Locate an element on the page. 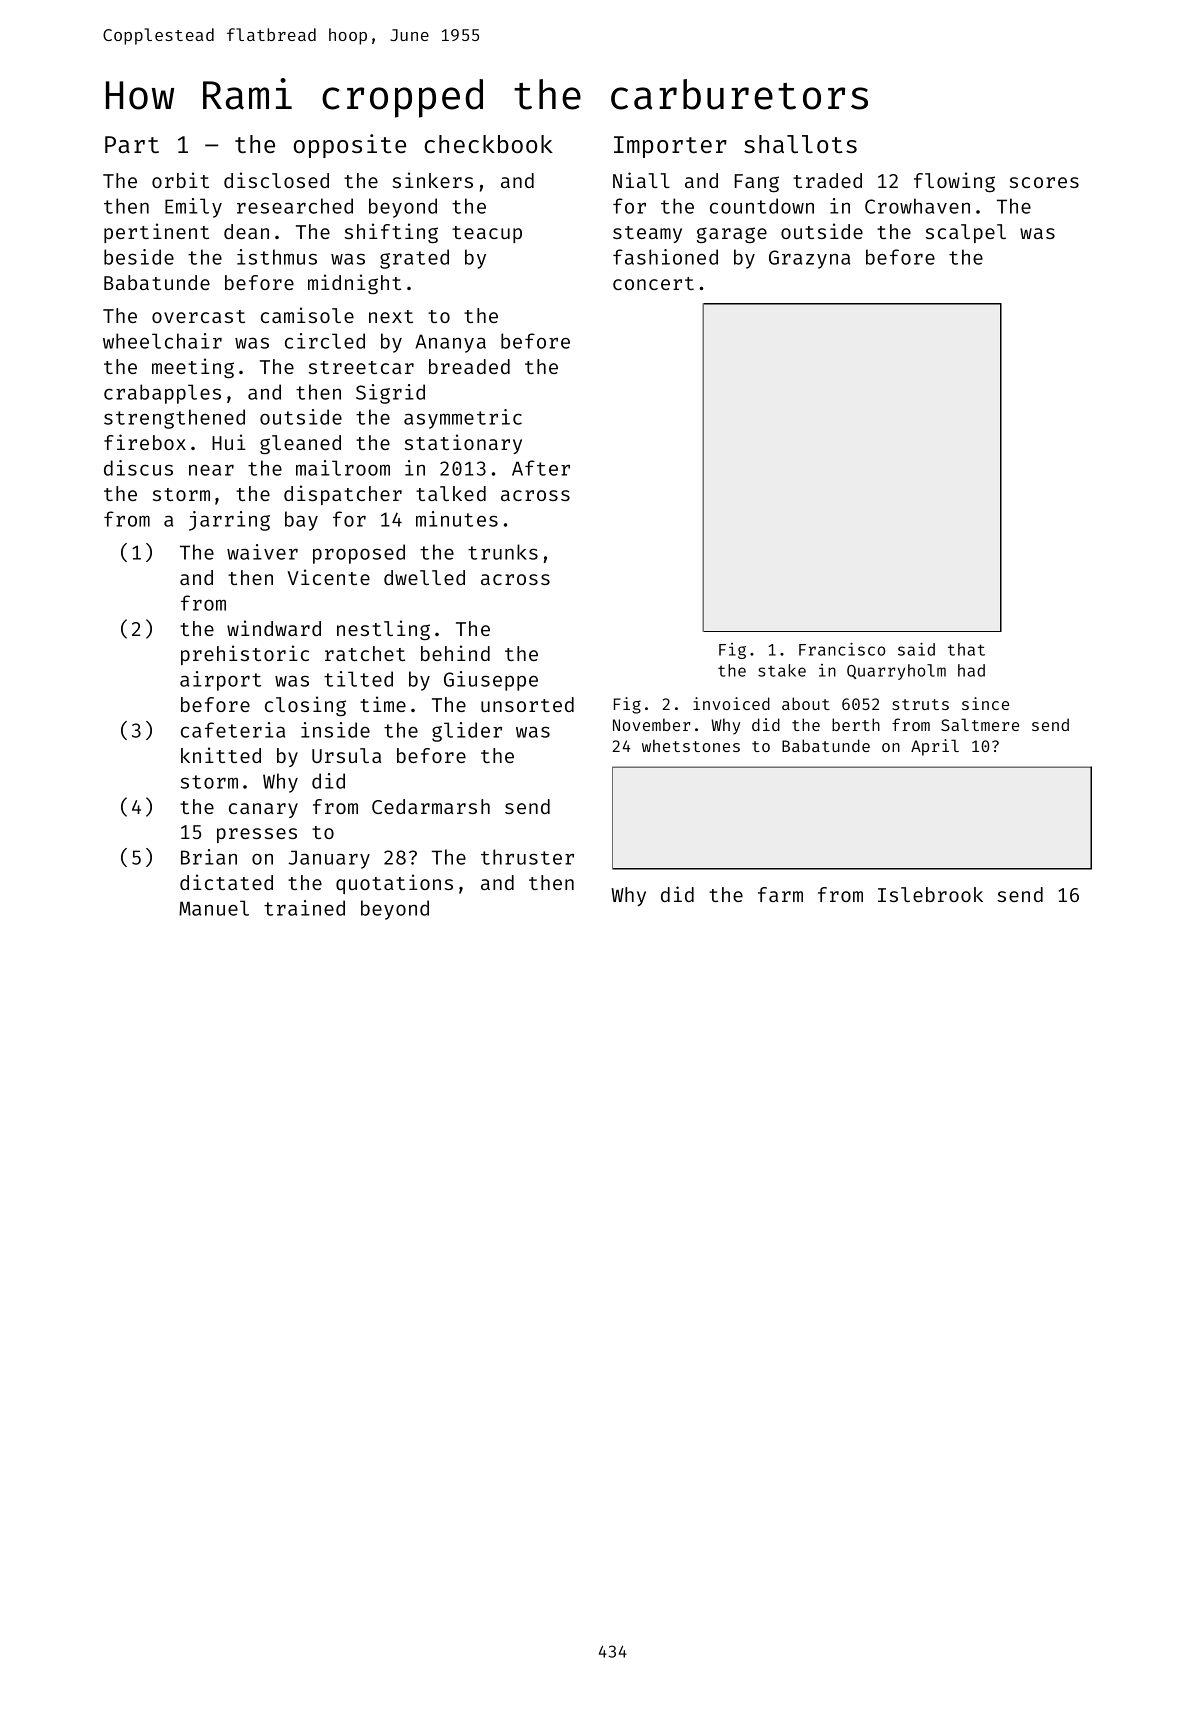  beside is located at coordinates (139, 257).
